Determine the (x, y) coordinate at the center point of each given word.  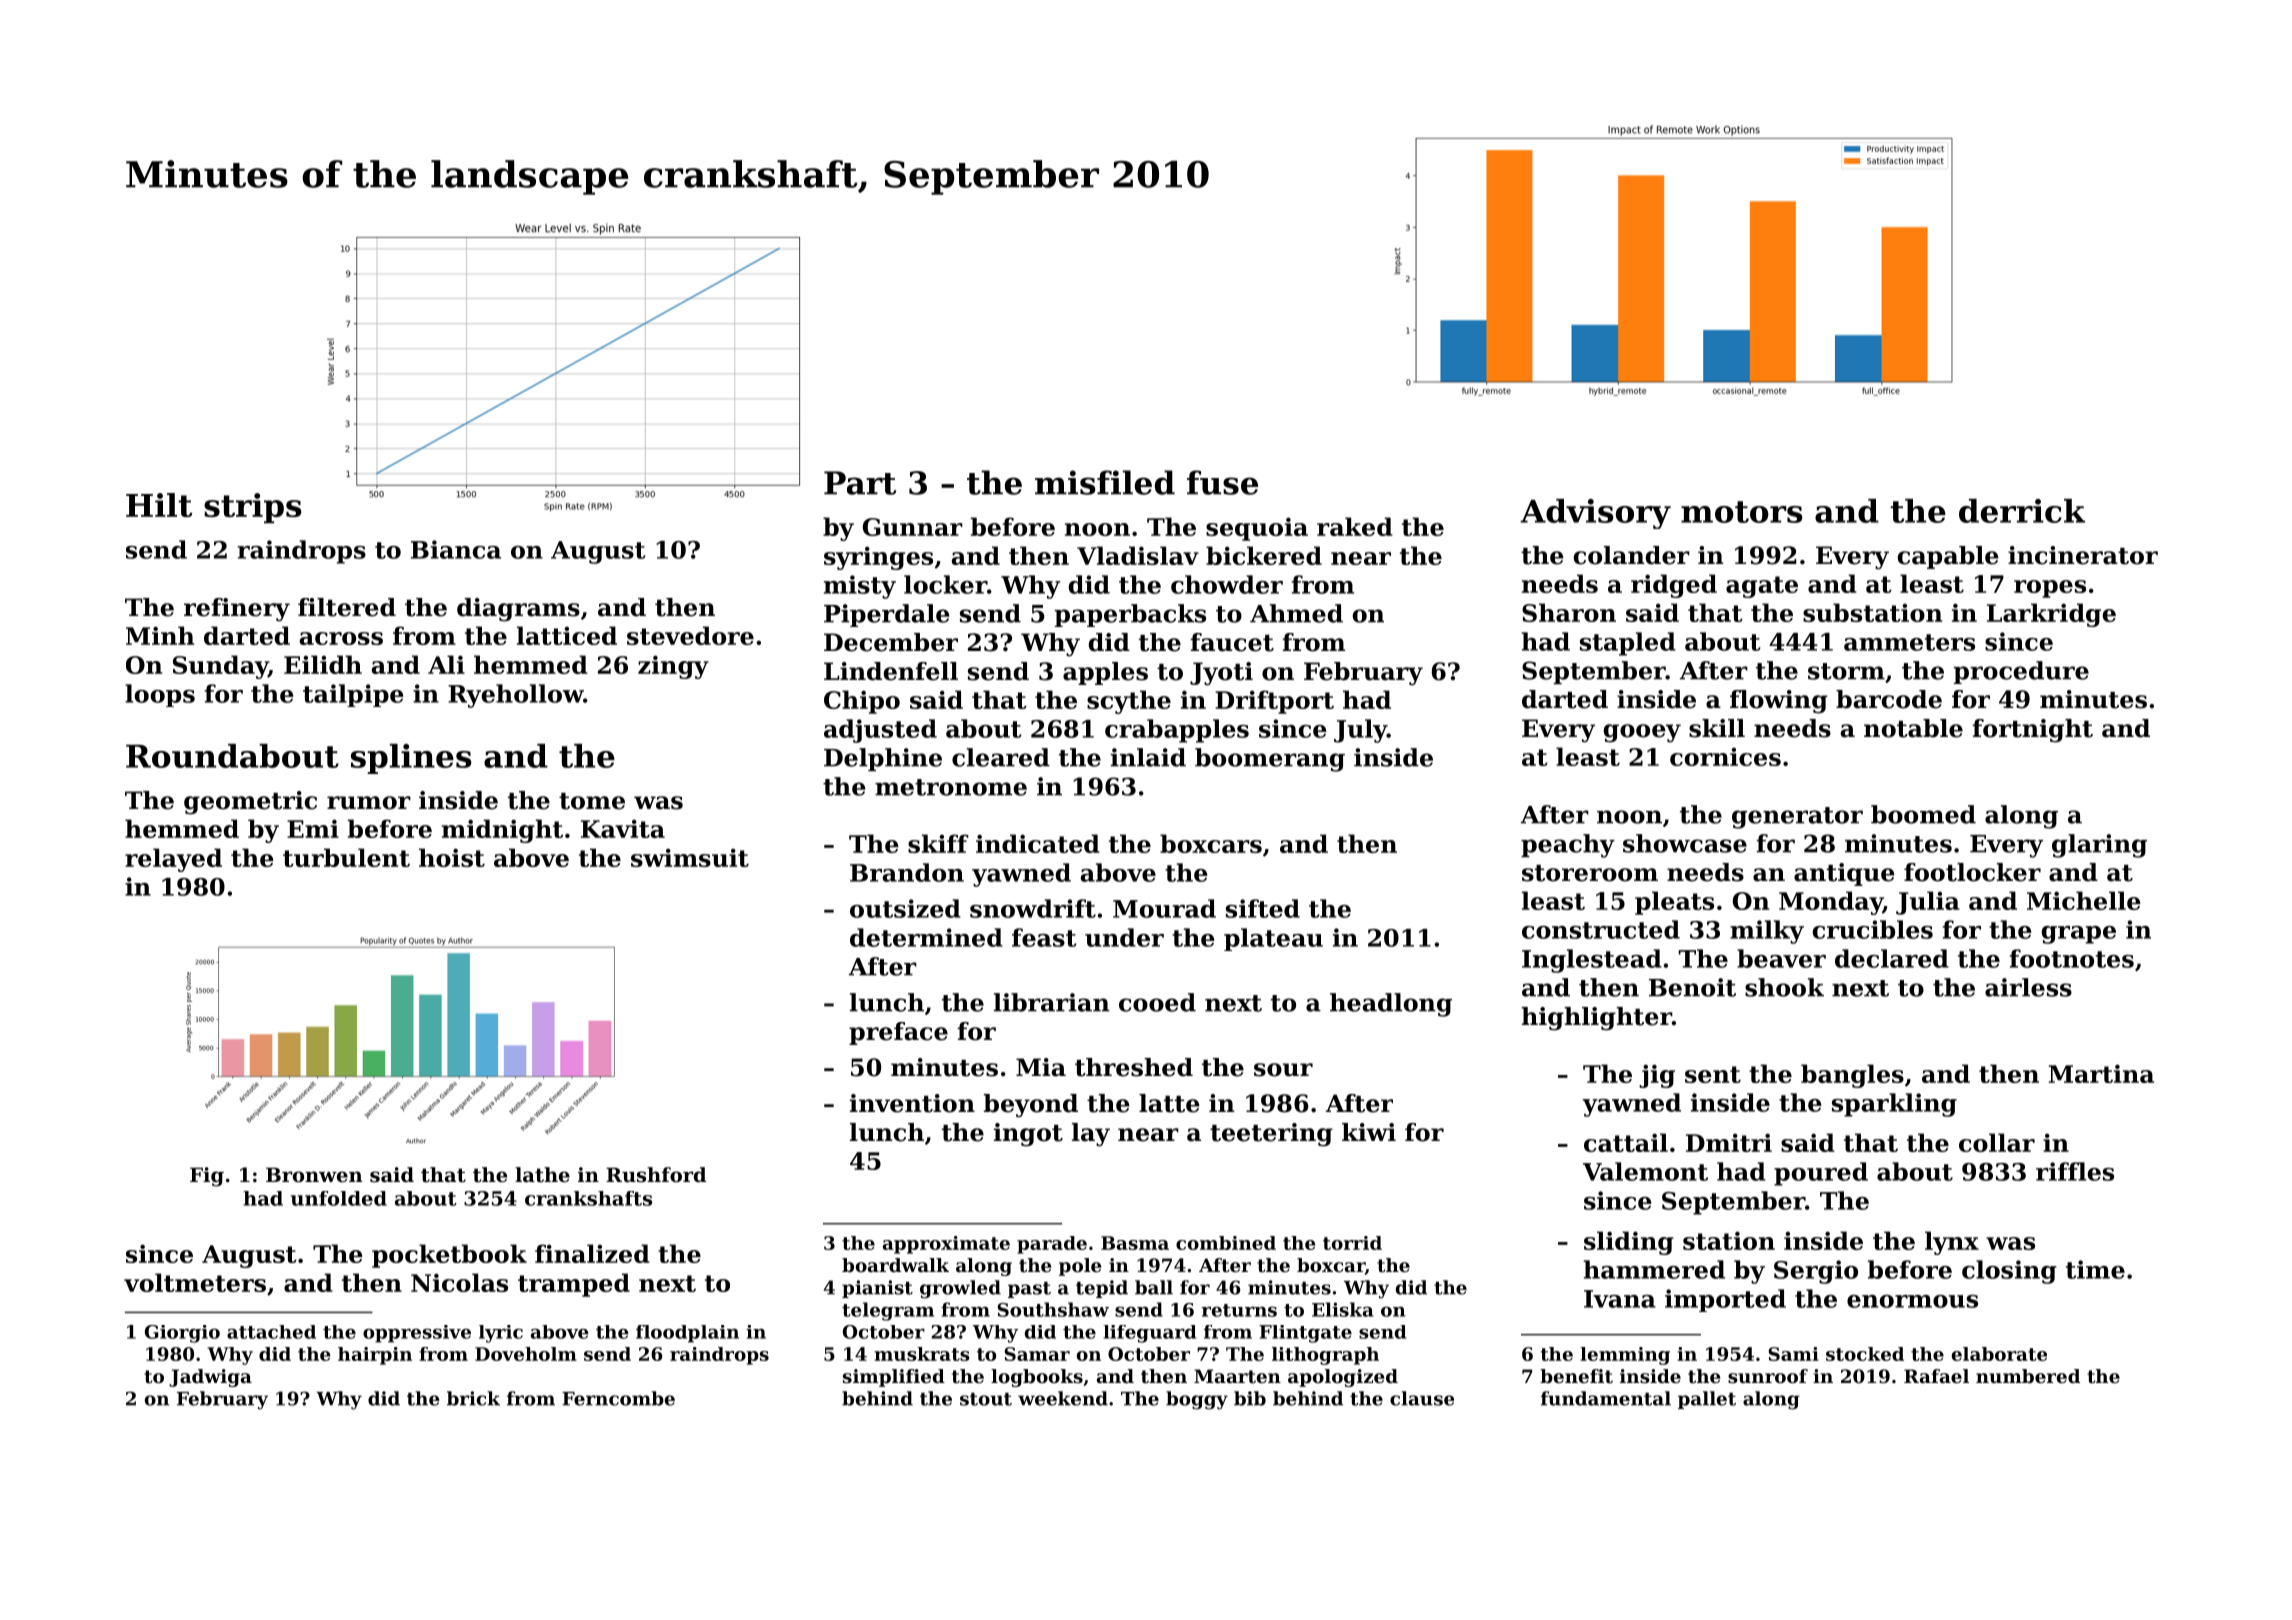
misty (860, 587)
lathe (542, 1175)
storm (1846, 671)
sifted (1263, 908)
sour (1283, 1070)
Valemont (1645, 1171)
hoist (452, 857)
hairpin (375, 1356)
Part (860, 483)
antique (1844, 874)
